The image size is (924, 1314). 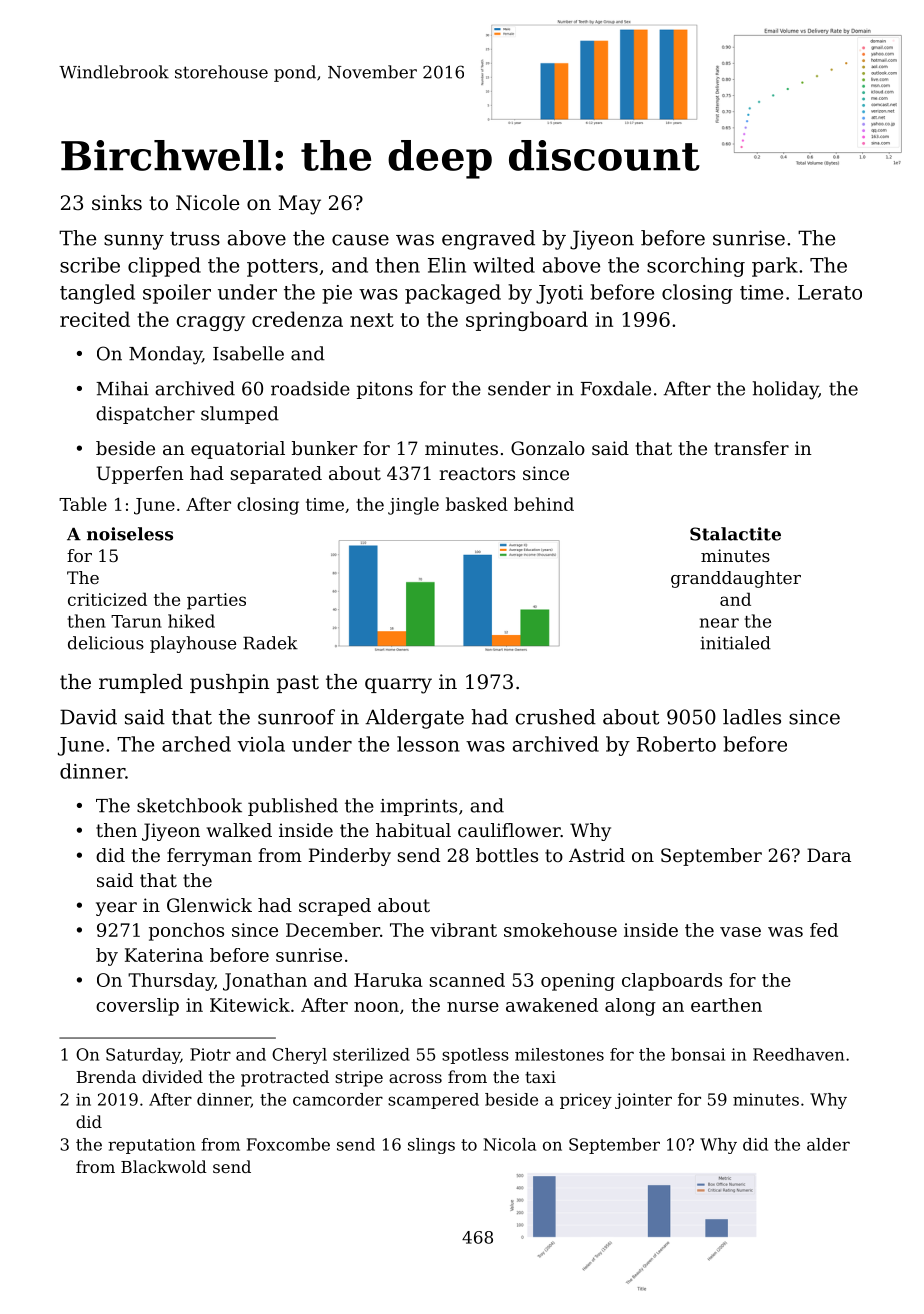 I want to click on holiday, so click(x=786, y=390).
